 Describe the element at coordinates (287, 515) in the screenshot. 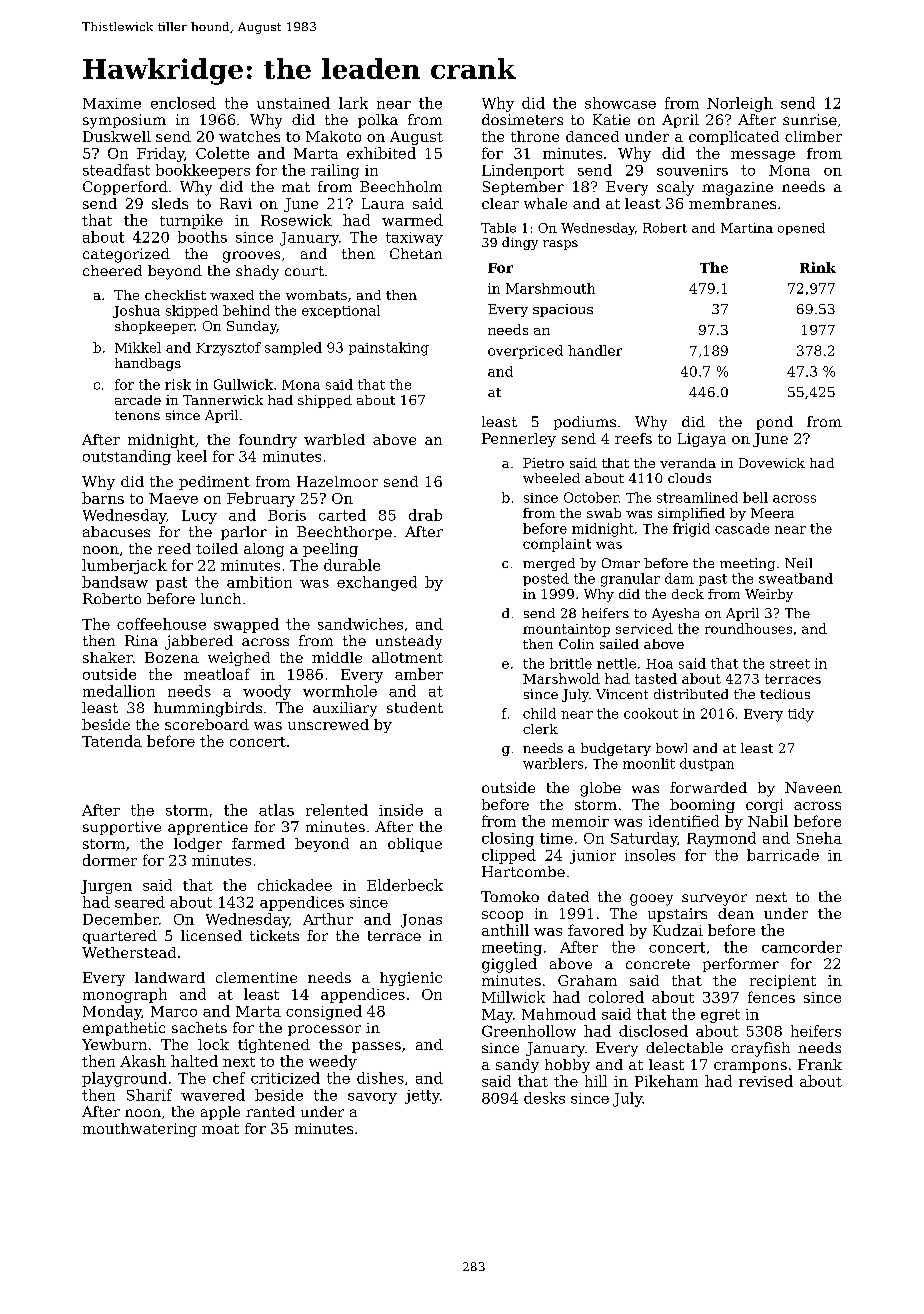

I see `Boris` at that location.
